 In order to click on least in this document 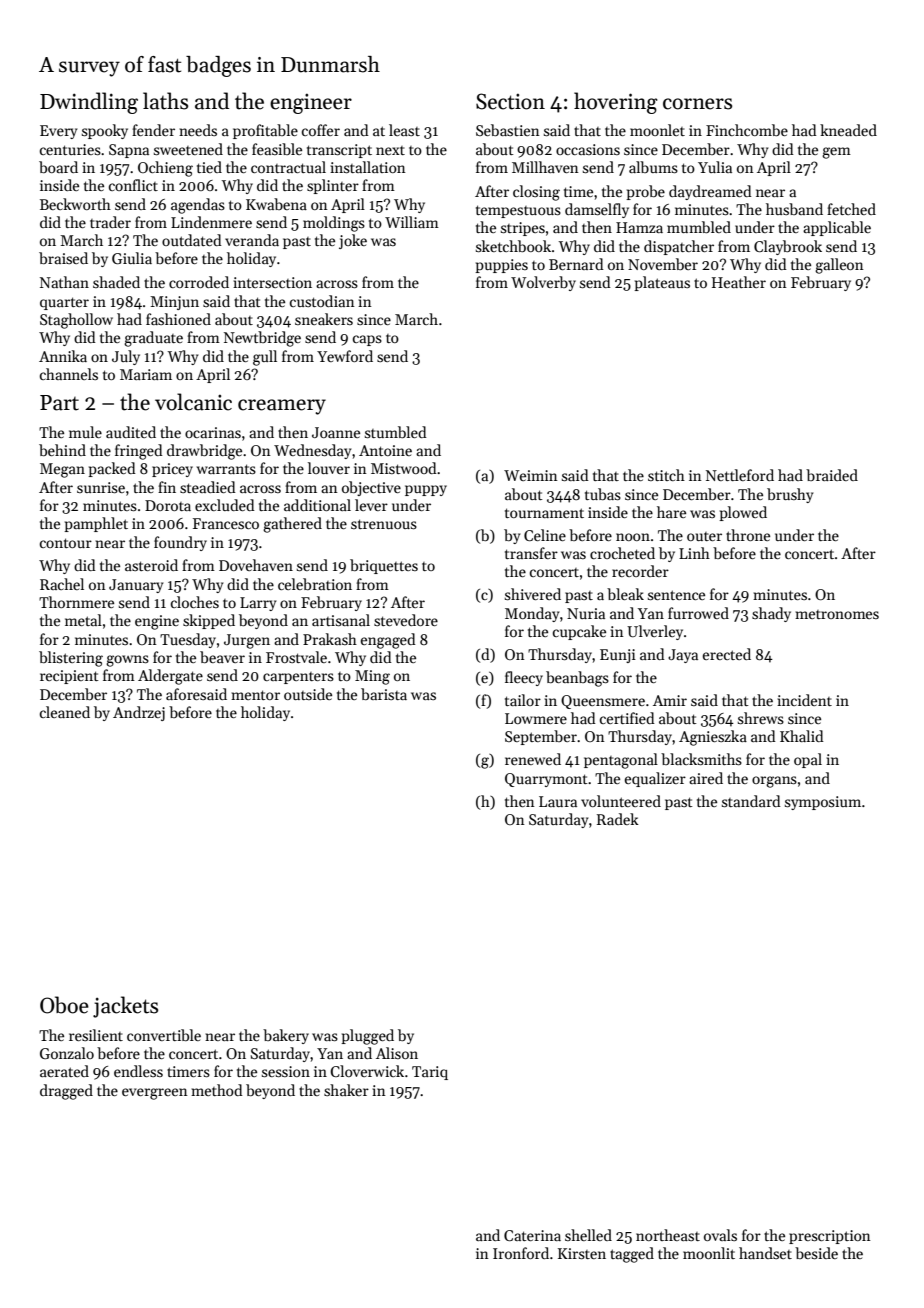, I will do `click(404, 130)`.
